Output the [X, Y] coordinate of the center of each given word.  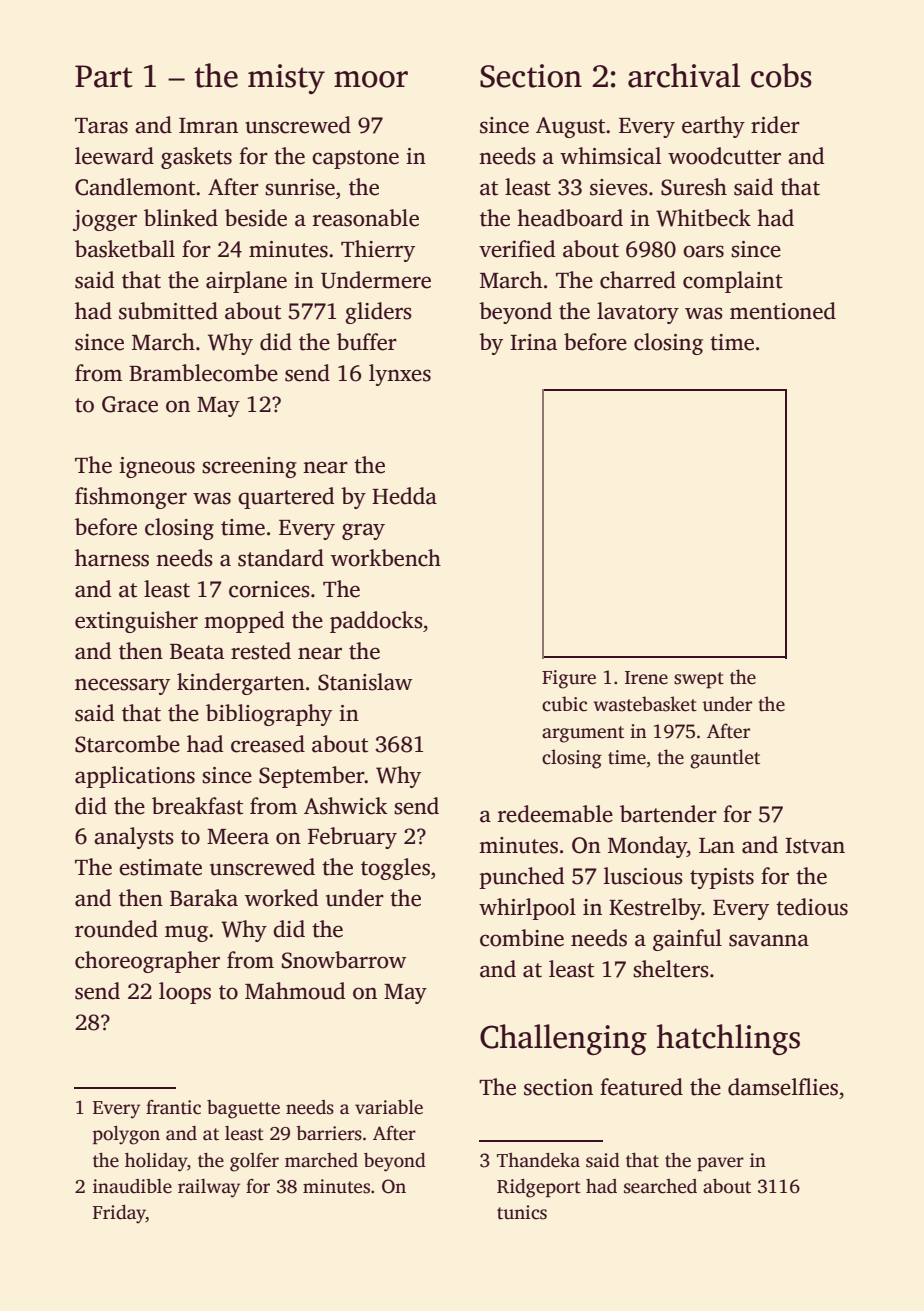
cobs [781, 75]
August [570, 127]
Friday [119, 1214]
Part [104, 76]
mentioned [783, 311]
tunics [522, 1212]
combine [522, 938]
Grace [130, 404]
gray [363, 531]
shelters [671, 969]
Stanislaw [365, 682]
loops [185, 993]
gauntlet [725, 759]
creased [268, 744]
